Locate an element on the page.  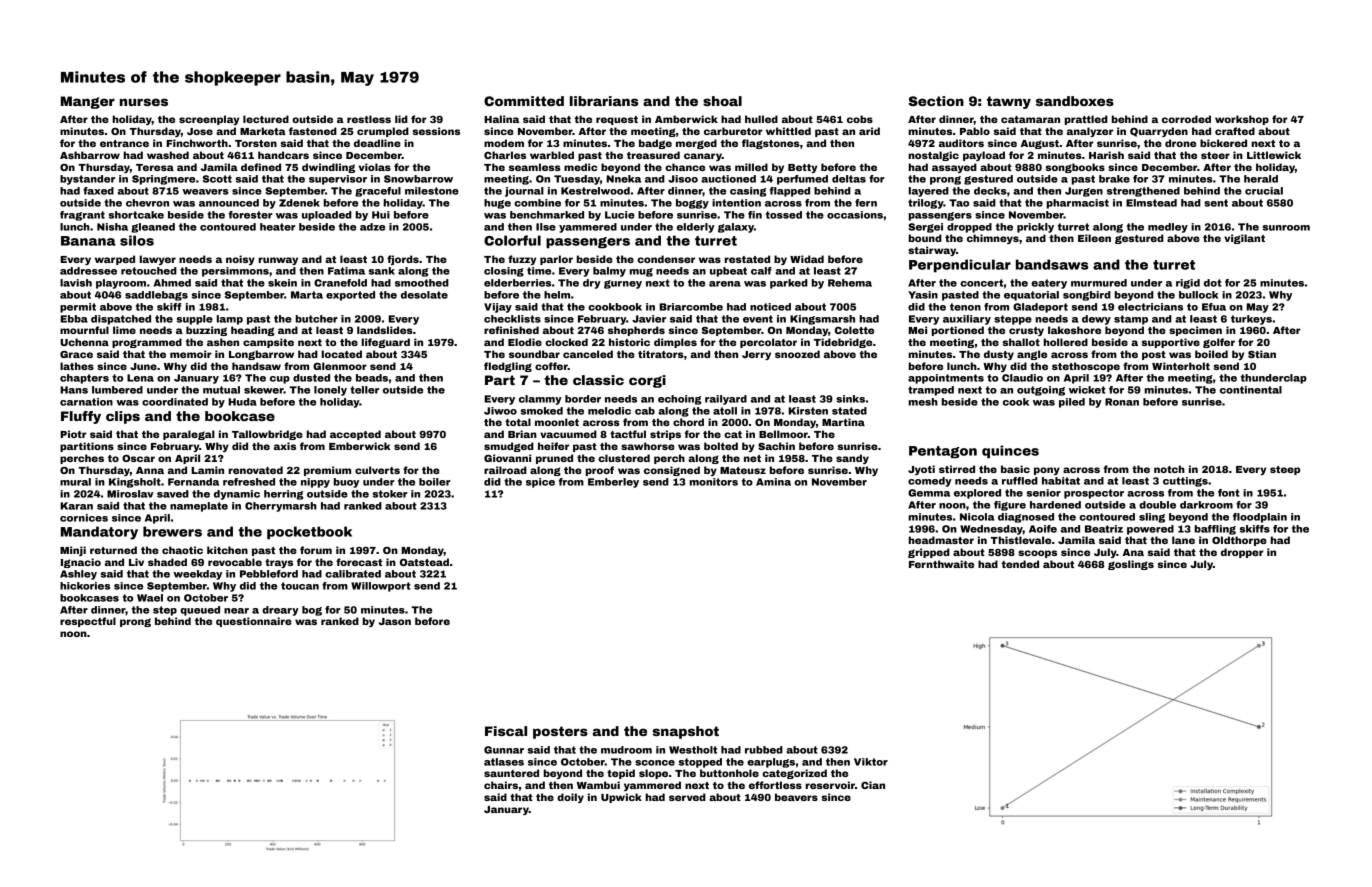
echoing is located at coordinates (679, 400).
